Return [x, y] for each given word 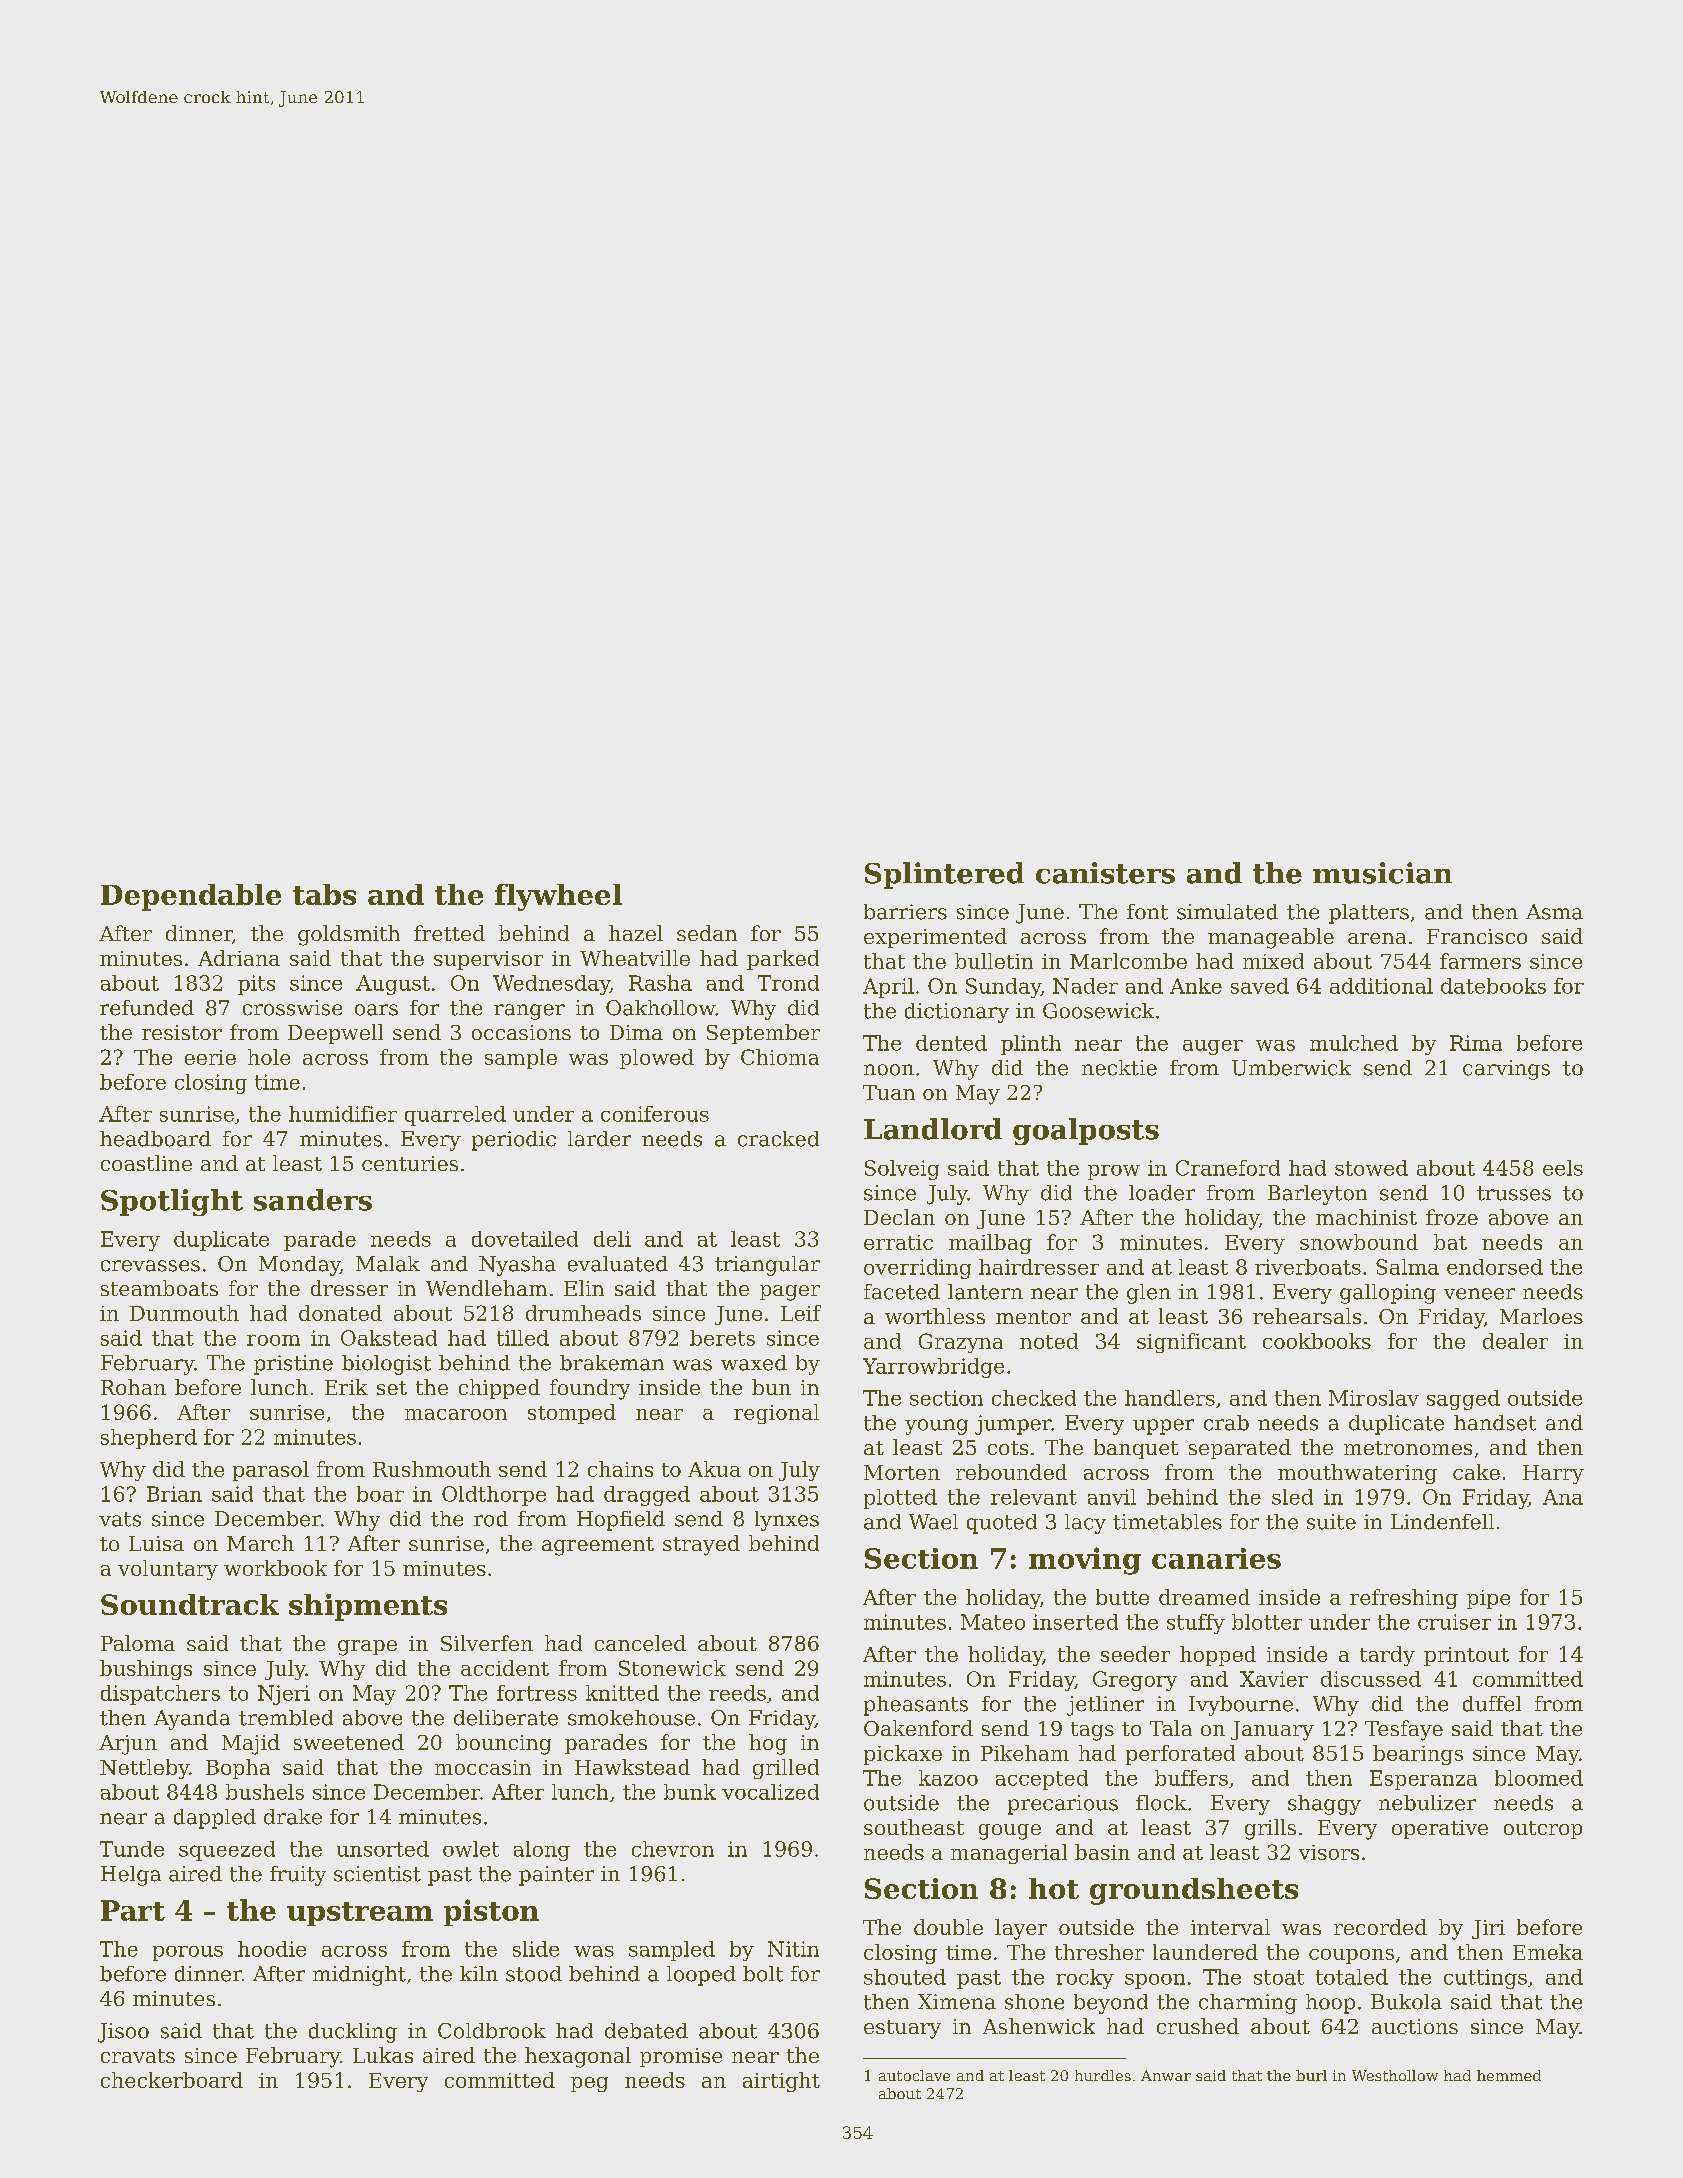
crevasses [150, 1266]
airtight [781, 2082]
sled [1292, 1497]
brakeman [612, 1363]
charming [1248, 2004]
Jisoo [123, 2033]
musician [1382, 873]
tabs [324, 894]
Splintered [944, 875]
